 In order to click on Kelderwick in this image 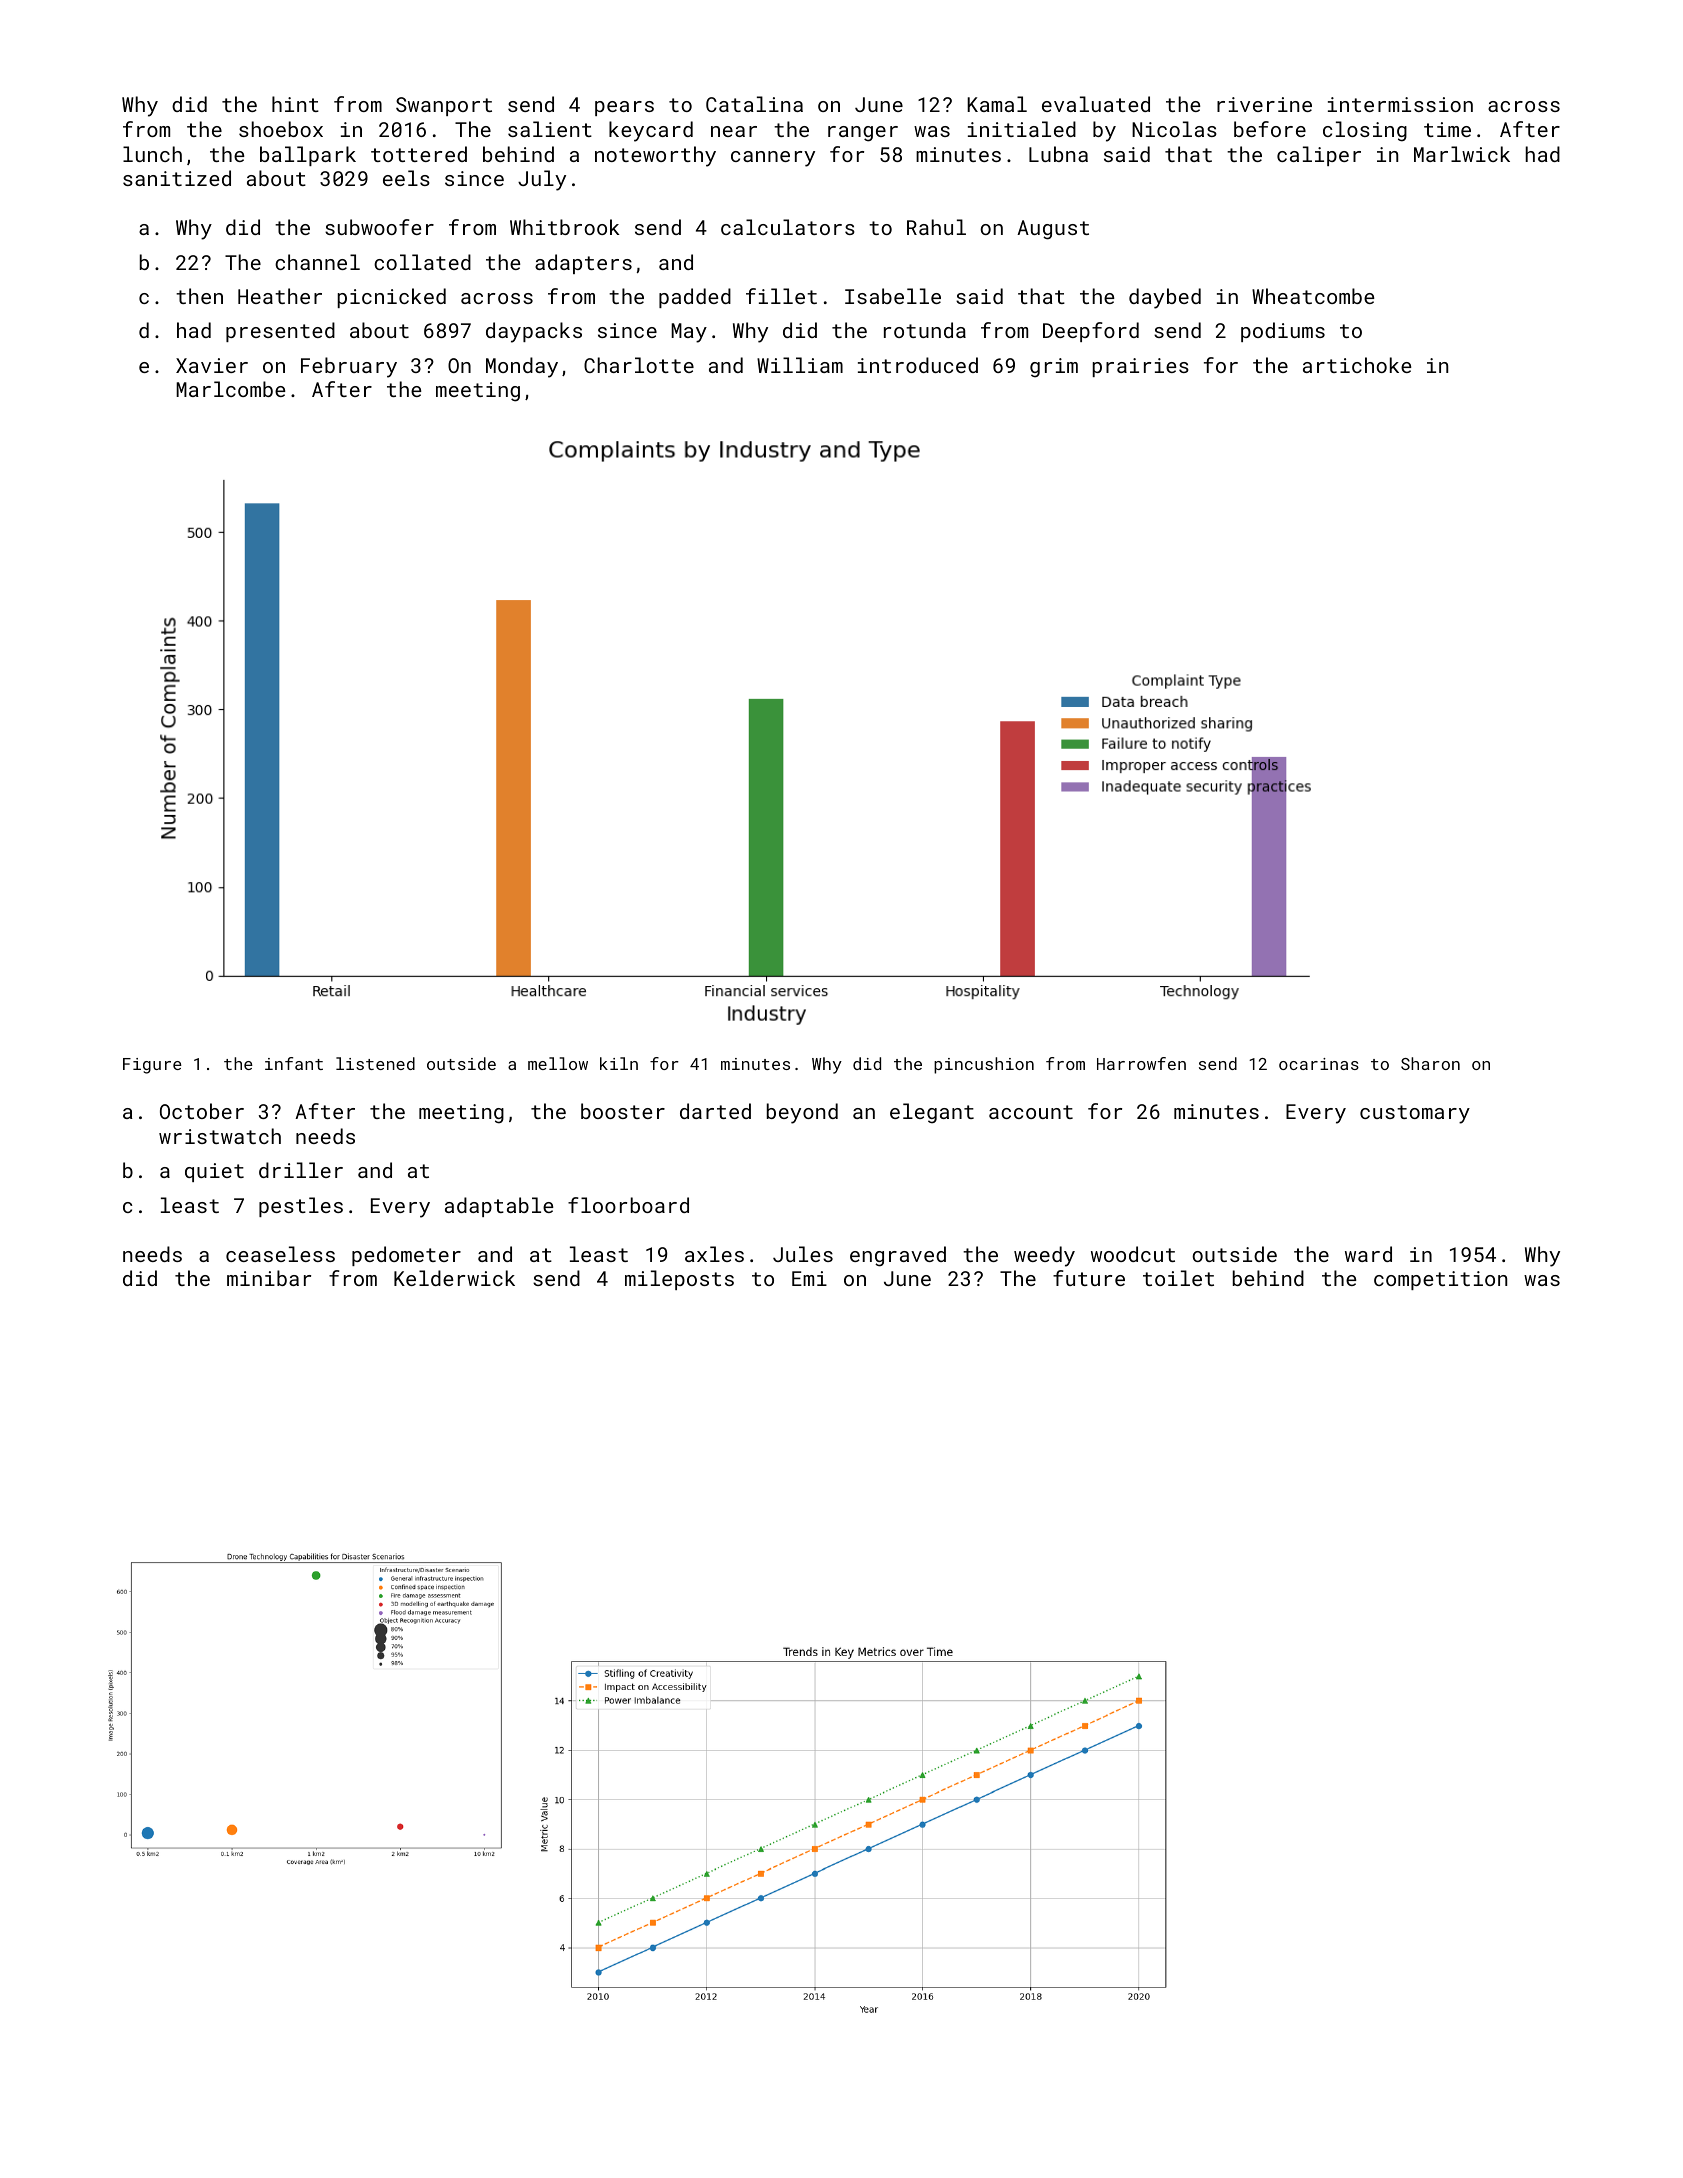, I will do `click(454, 1278)`.
